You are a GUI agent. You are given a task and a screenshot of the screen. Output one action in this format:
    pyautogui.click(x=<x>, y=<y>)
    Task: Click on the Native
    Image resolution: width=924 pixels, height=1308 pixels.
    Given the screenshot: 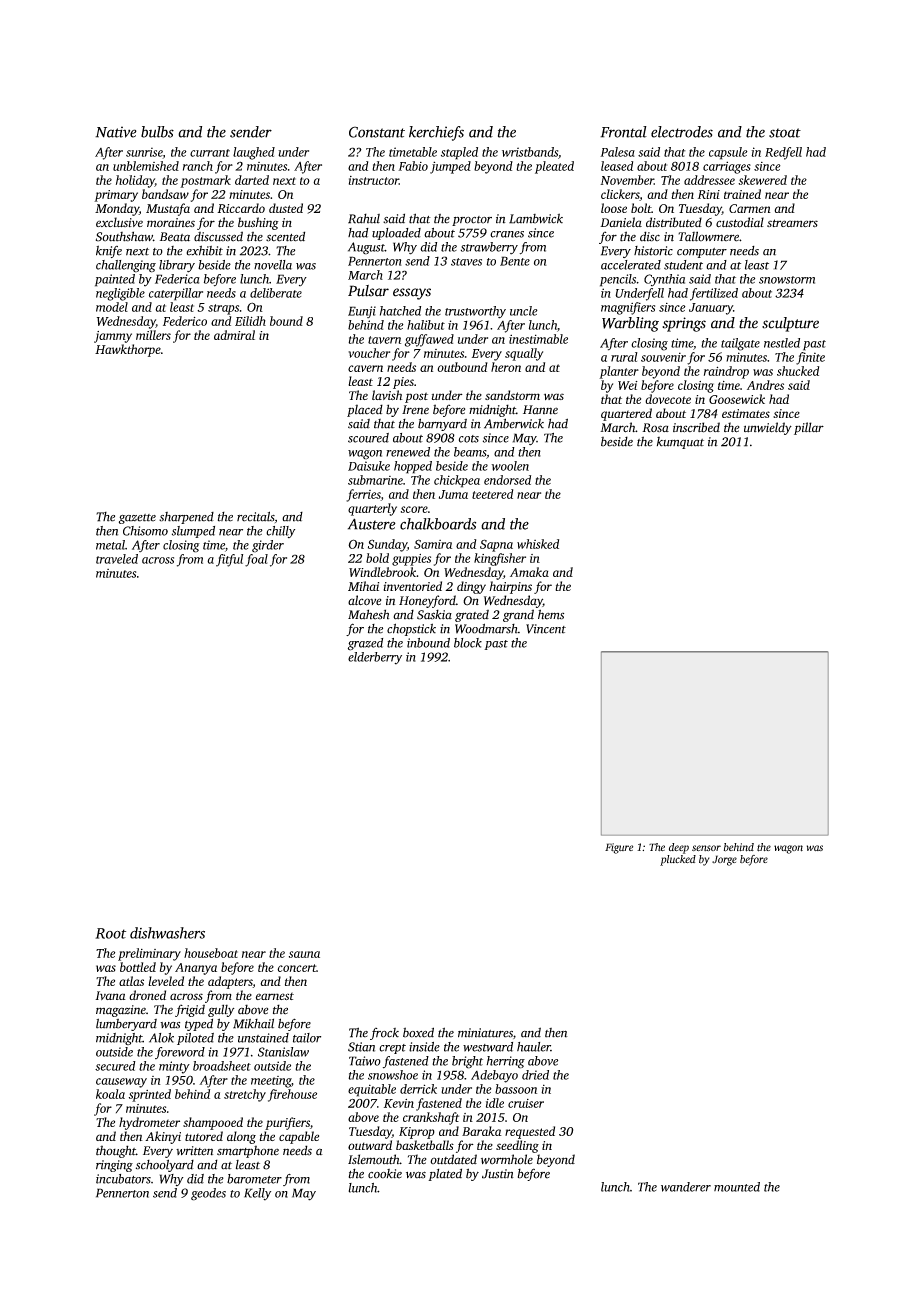 What is the action you would take?
    pyautogui.click(x=116, y=132)
